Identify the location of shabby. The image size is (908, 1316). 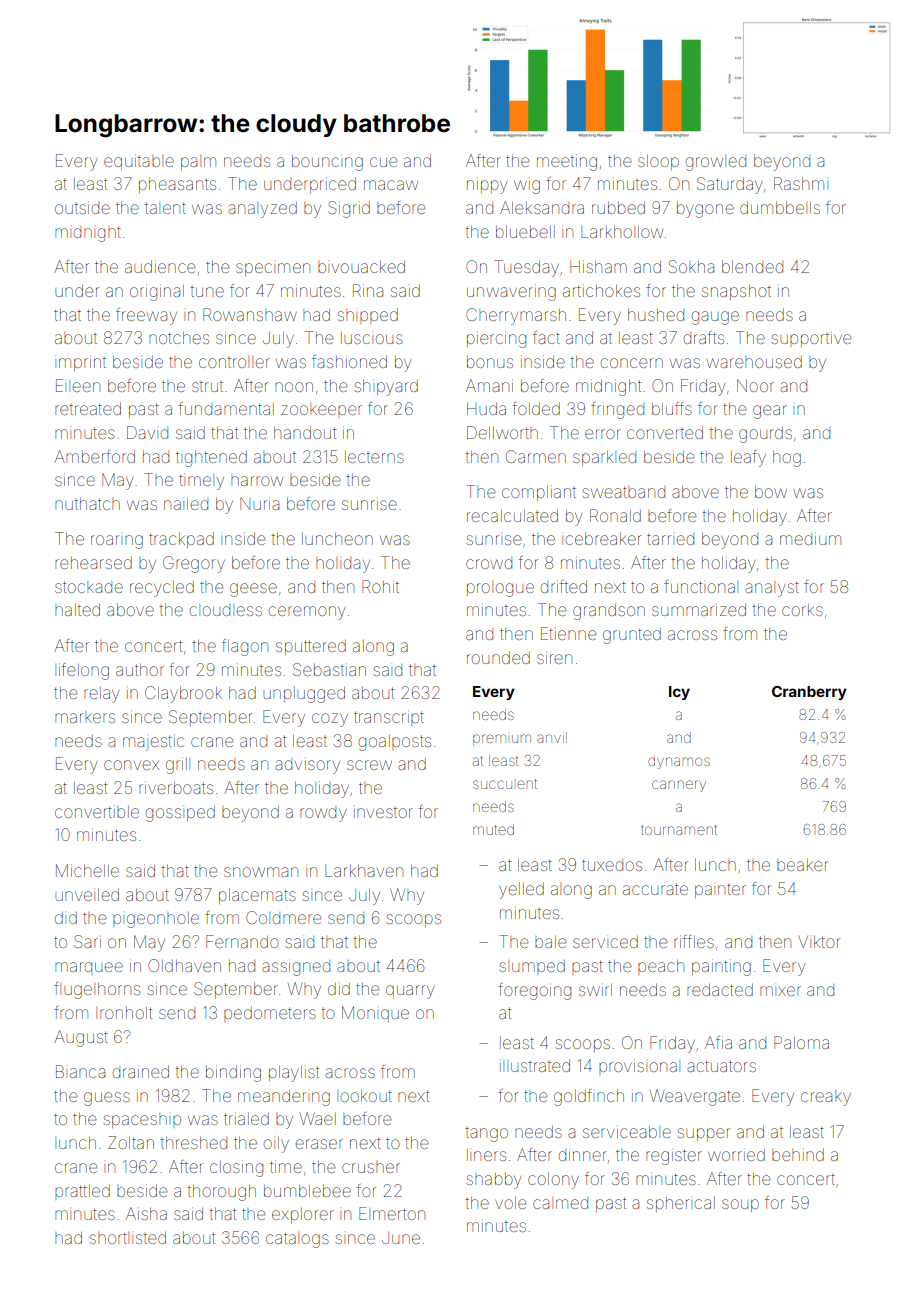
(493, 1181).
